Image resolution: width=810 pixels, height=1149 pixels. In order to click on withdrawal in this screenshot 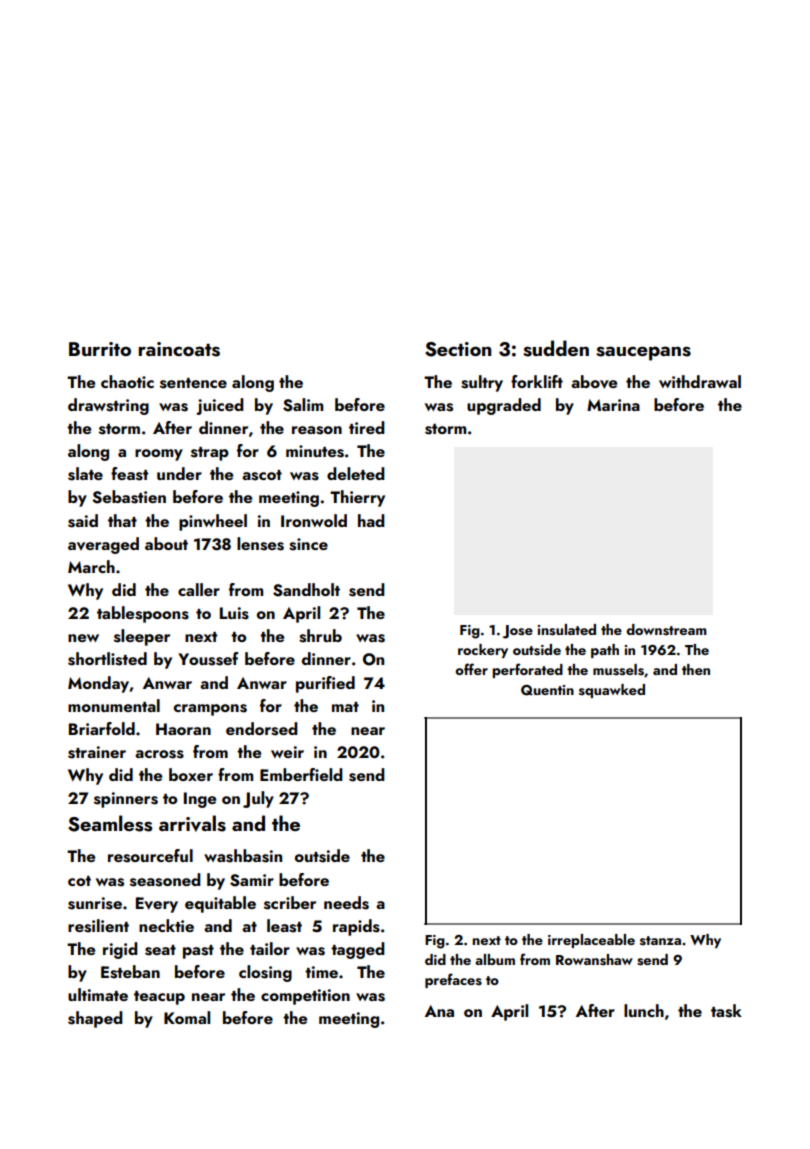, I will do `click(700, 381)`.
